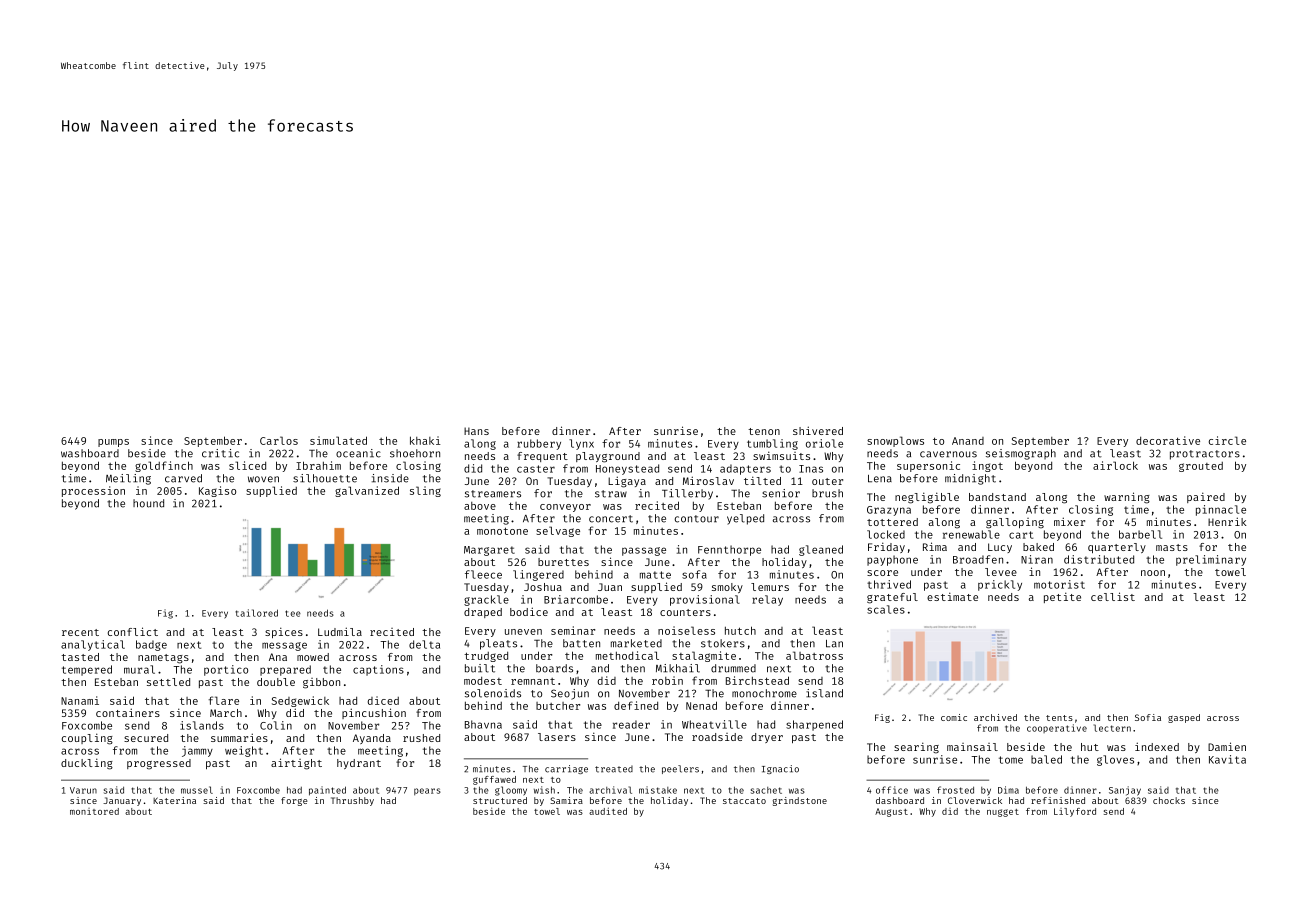 This document has height=924, width=1308. Describe the element at coordinates (1168, 440) in the document. I see `decorative` at that location.
